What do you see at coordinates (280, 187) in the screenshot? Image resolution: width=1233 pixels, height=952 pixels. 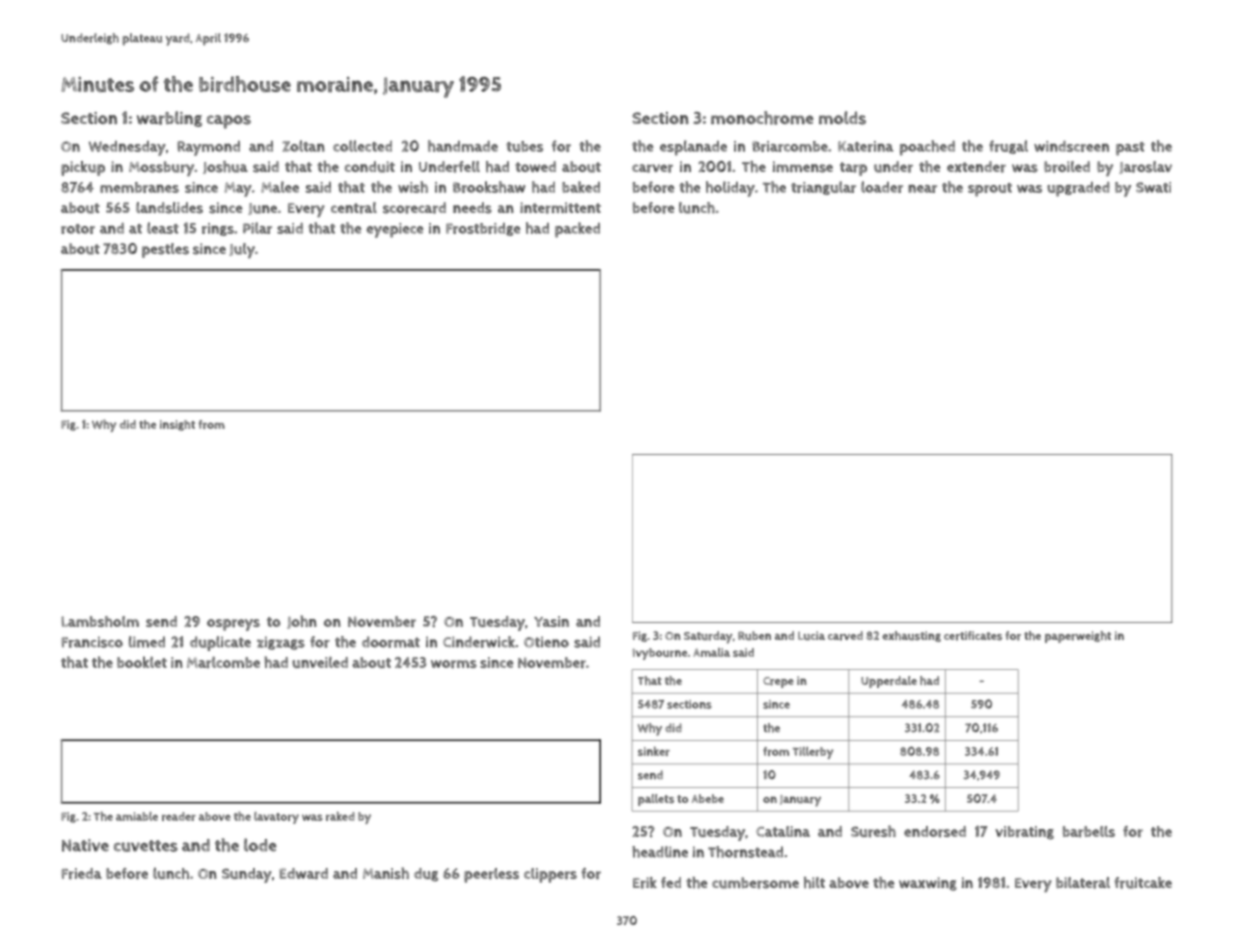 I see `Malee` at bounding box center [280, 187].
